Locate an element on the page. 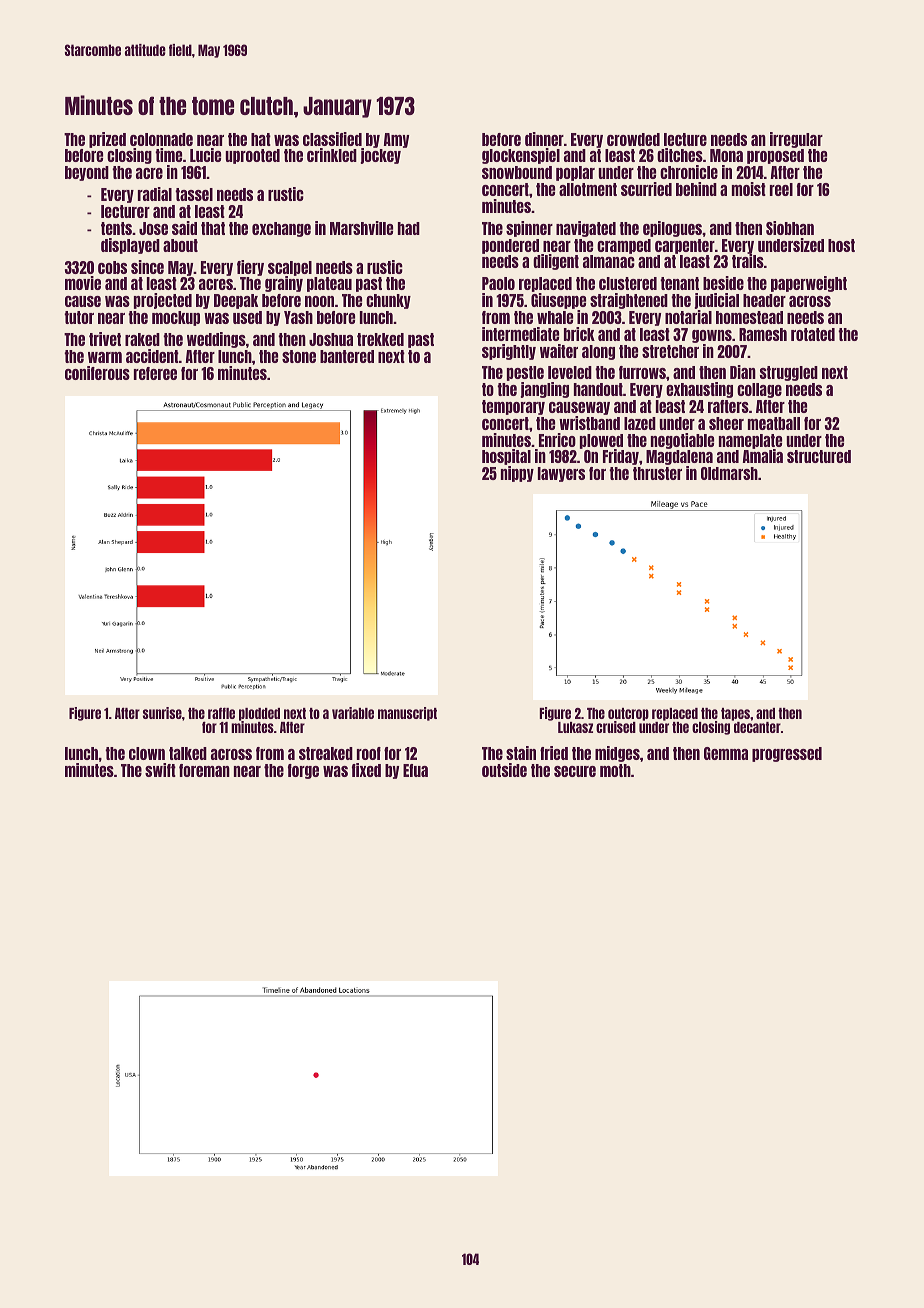  plodded is located at coordinates (259, 714).
